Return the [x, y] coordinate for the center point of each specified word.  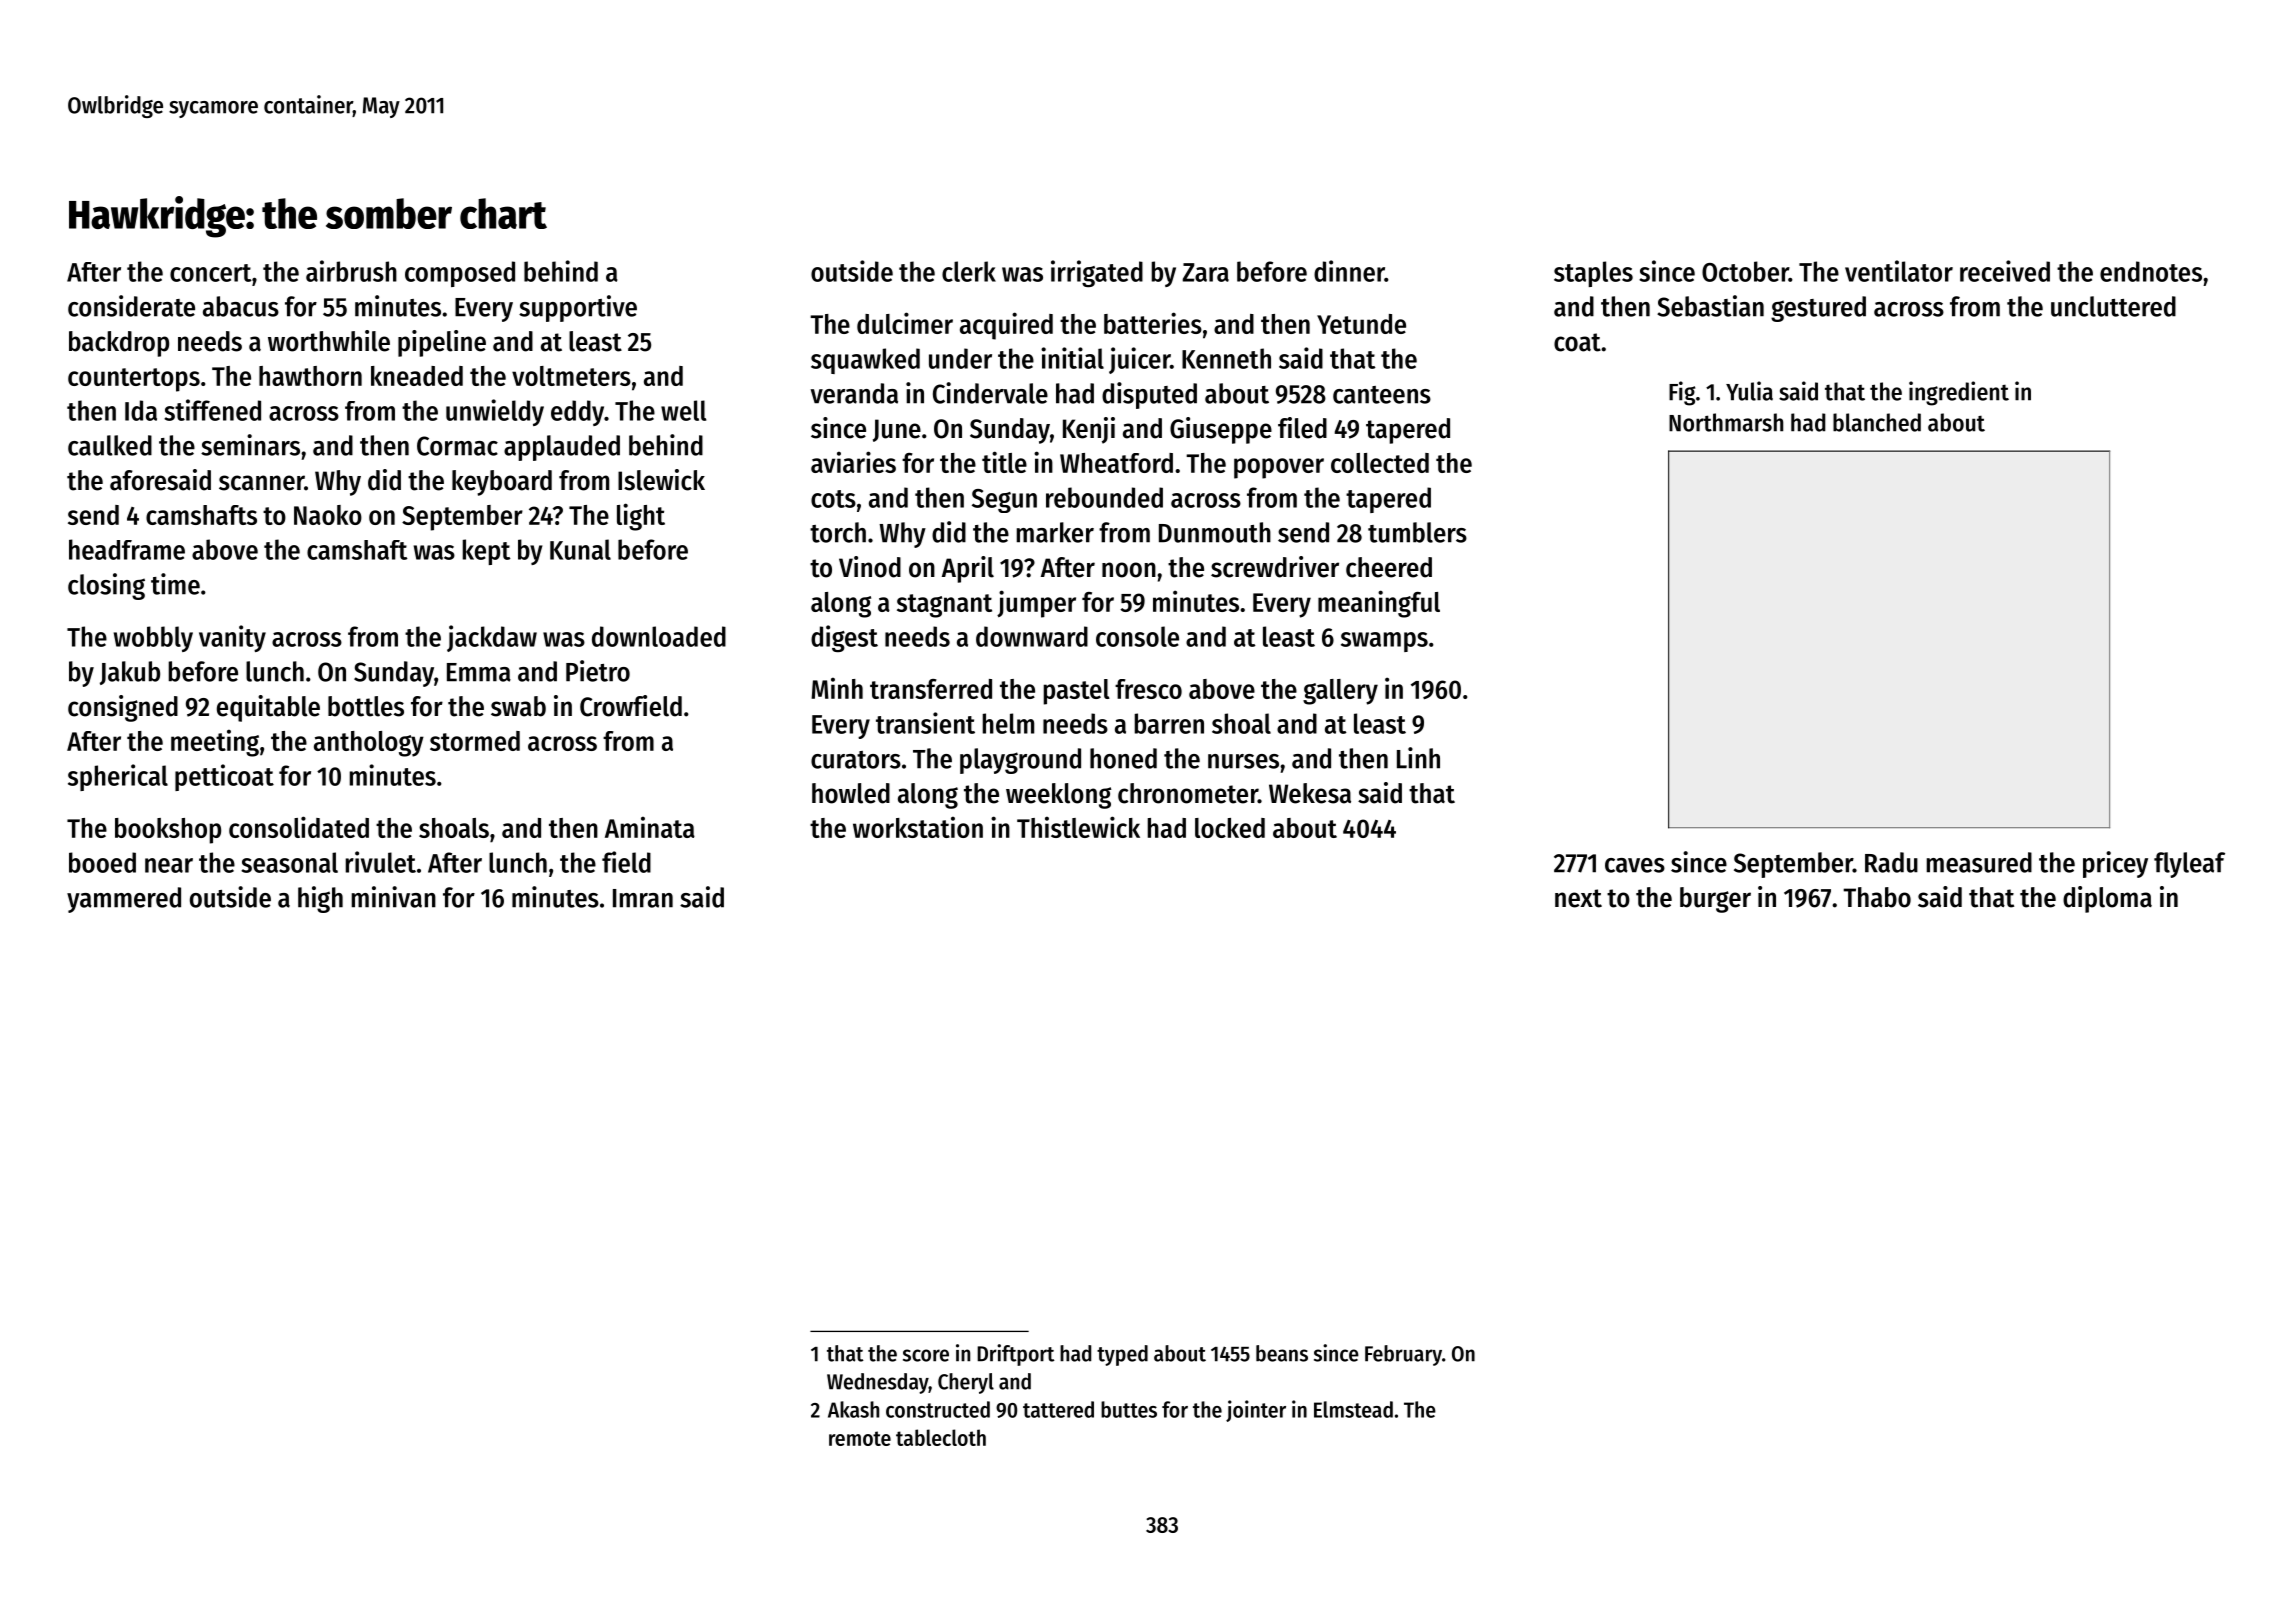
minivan [393, 897]
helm [1008, 723]
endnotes [2151, 271]
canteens [1382, 395]
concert [211, 273]
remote [860, 1438]
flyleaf [2189, 865]
